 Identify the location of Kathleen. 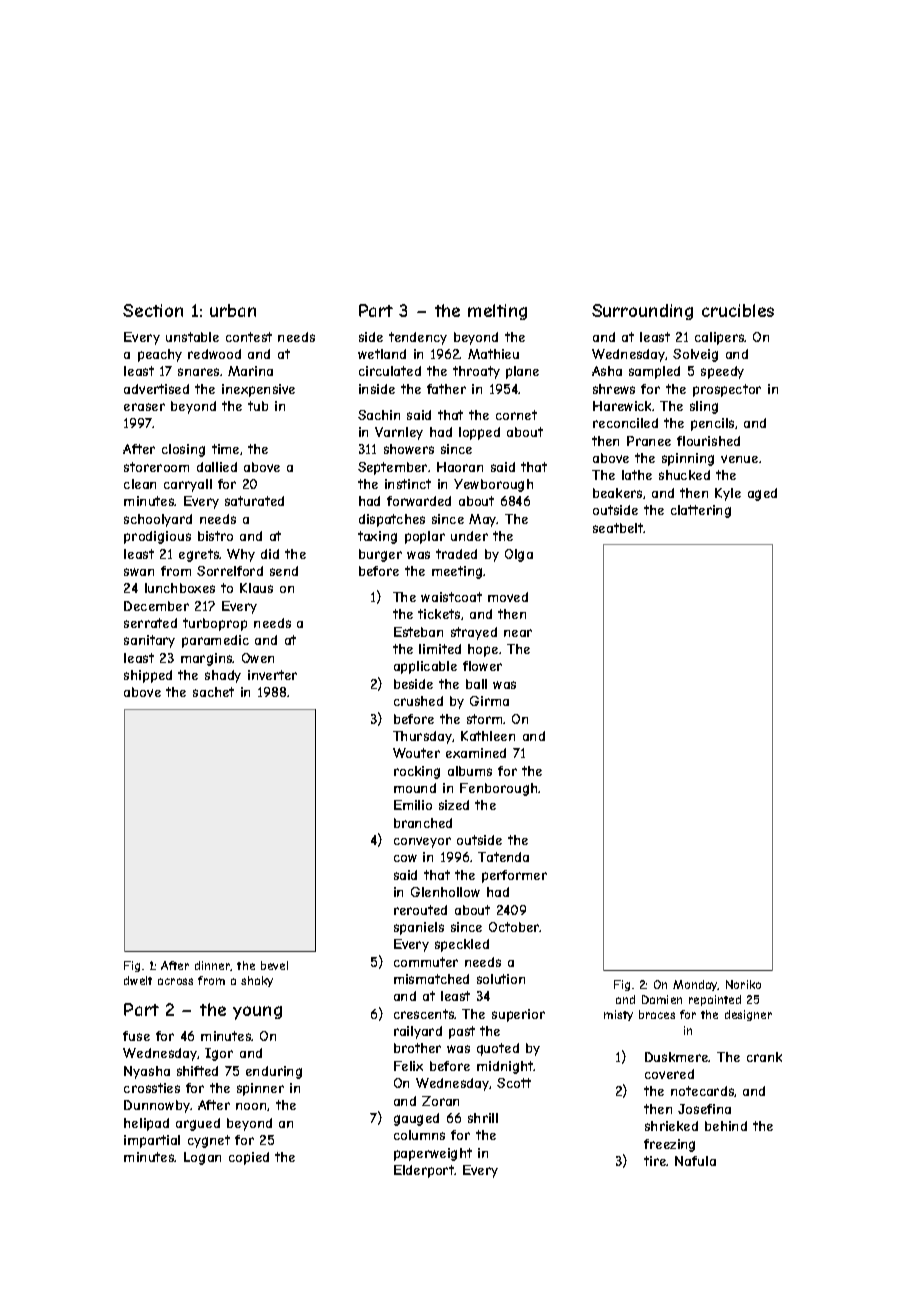
(488, 736).
